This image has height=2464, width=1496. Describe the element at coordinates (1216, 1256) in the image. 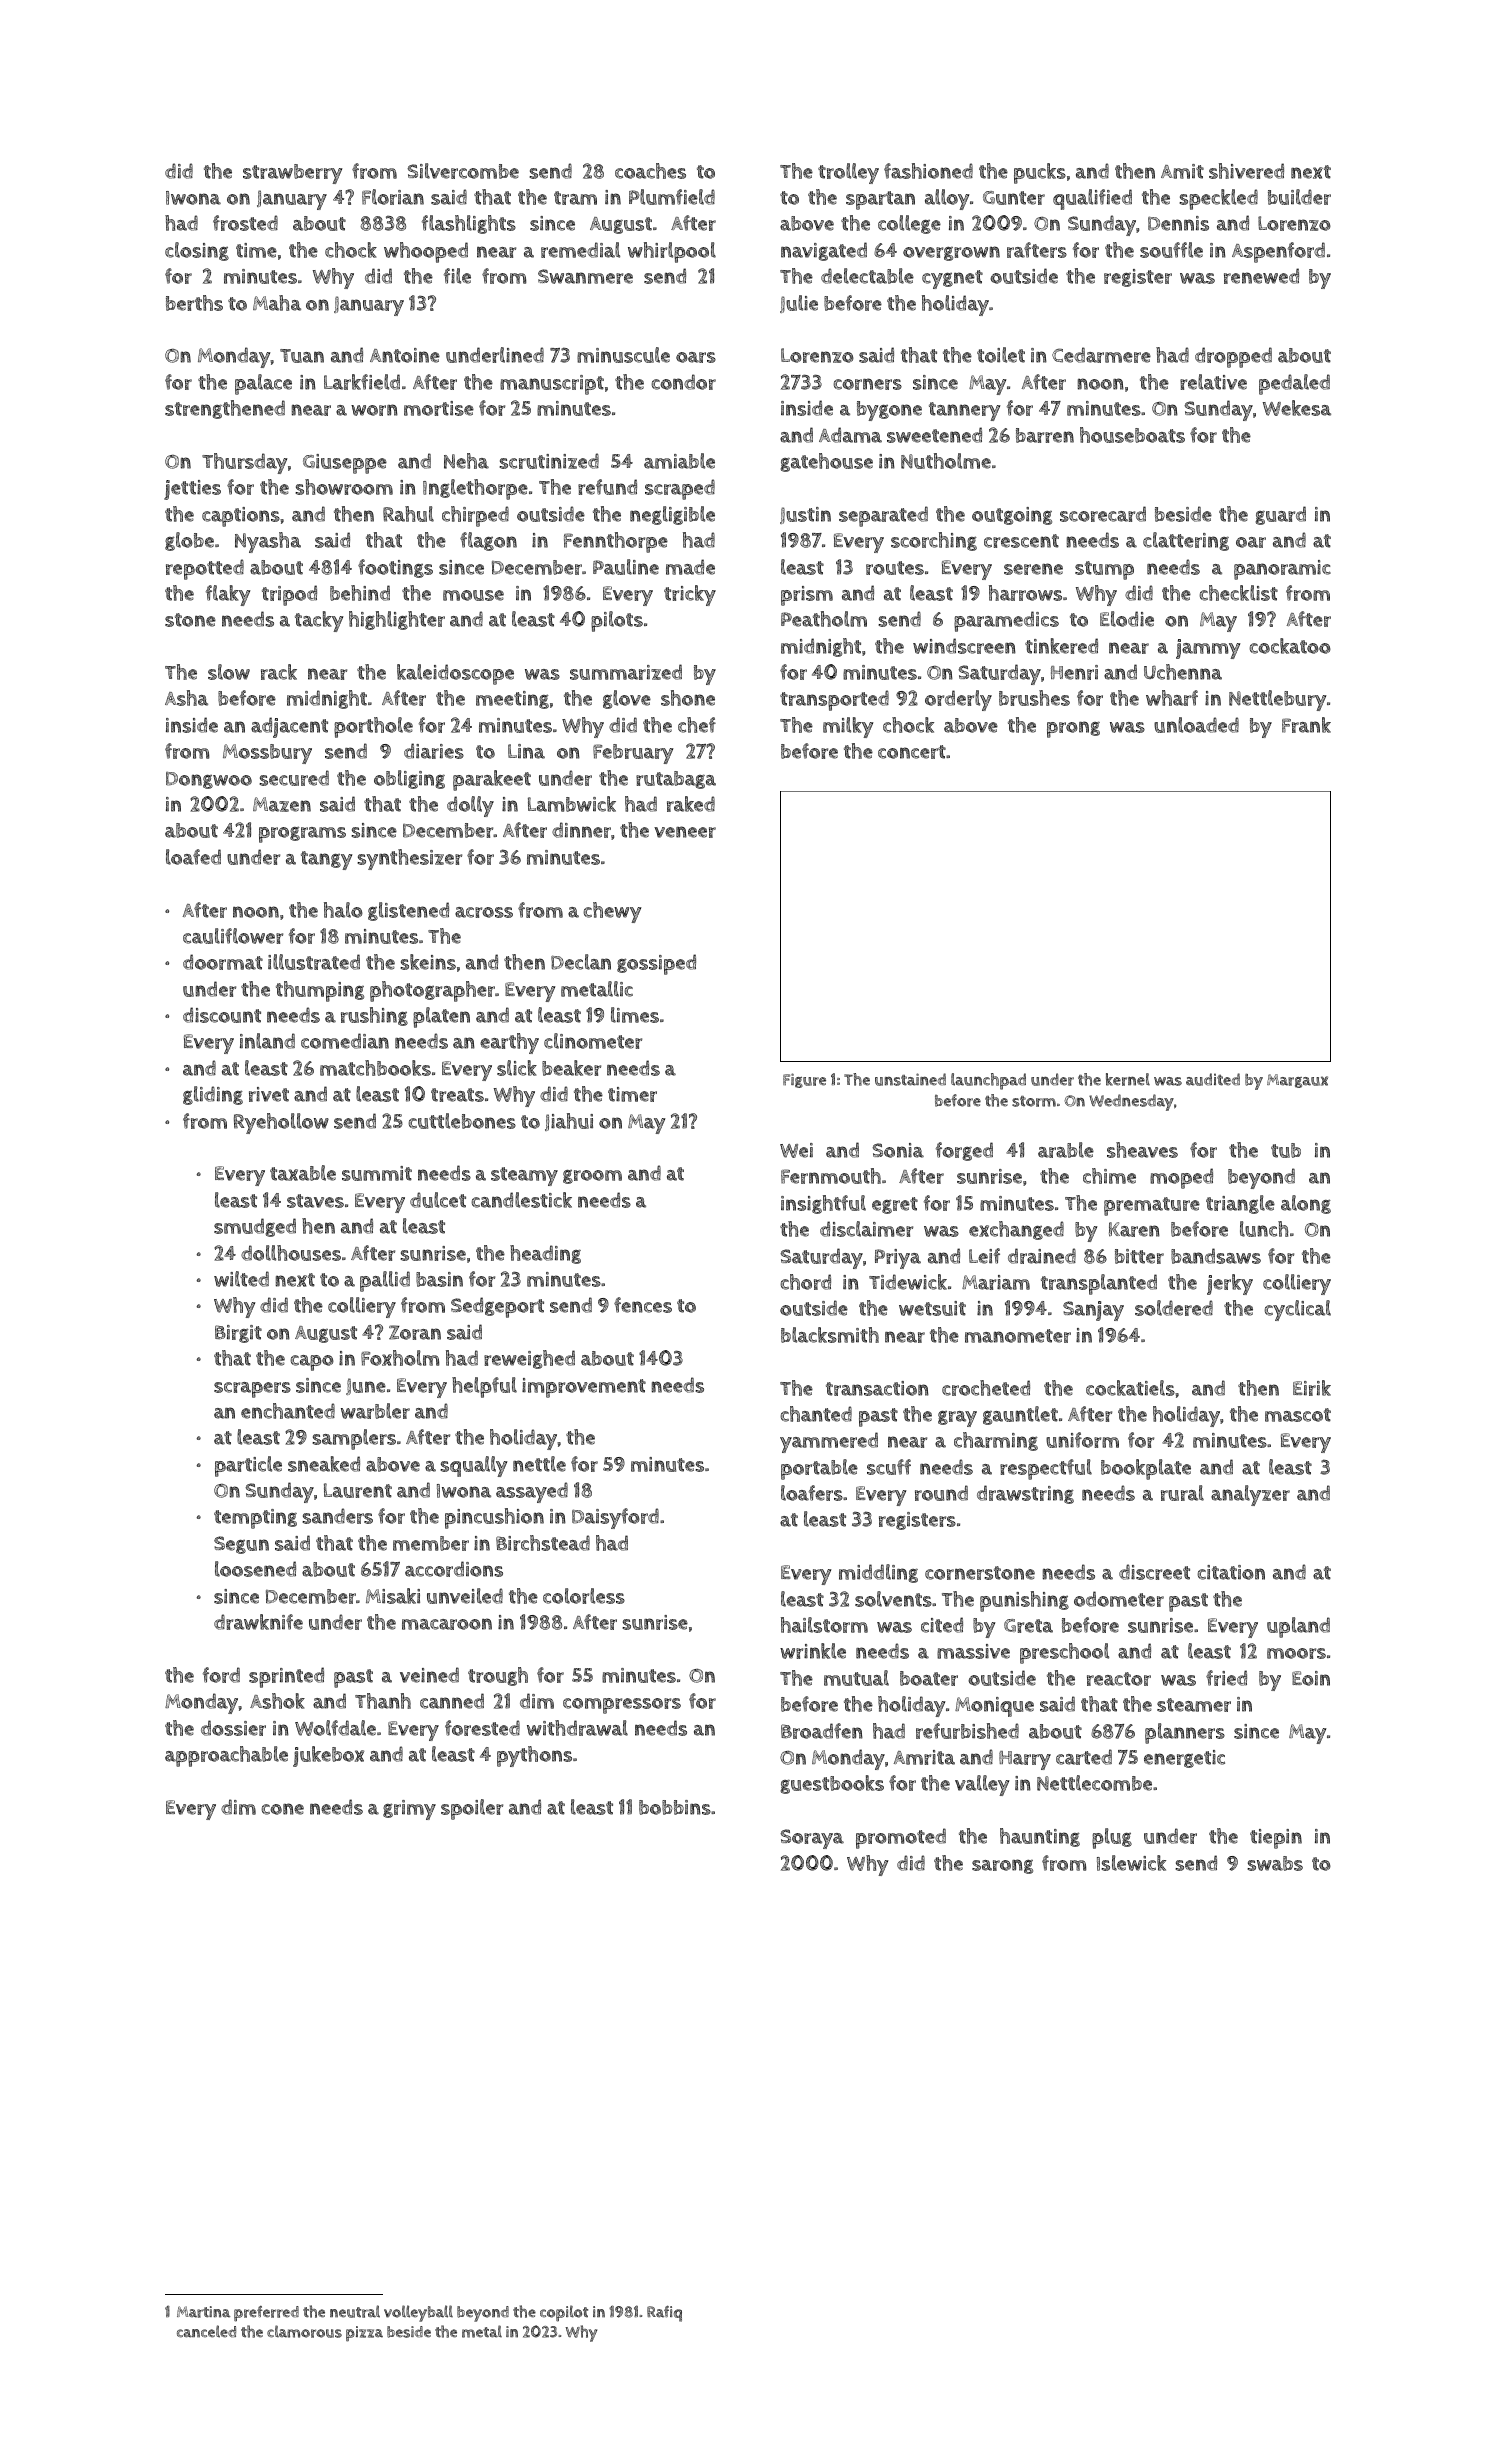

I see `bandsaws` at that location.
